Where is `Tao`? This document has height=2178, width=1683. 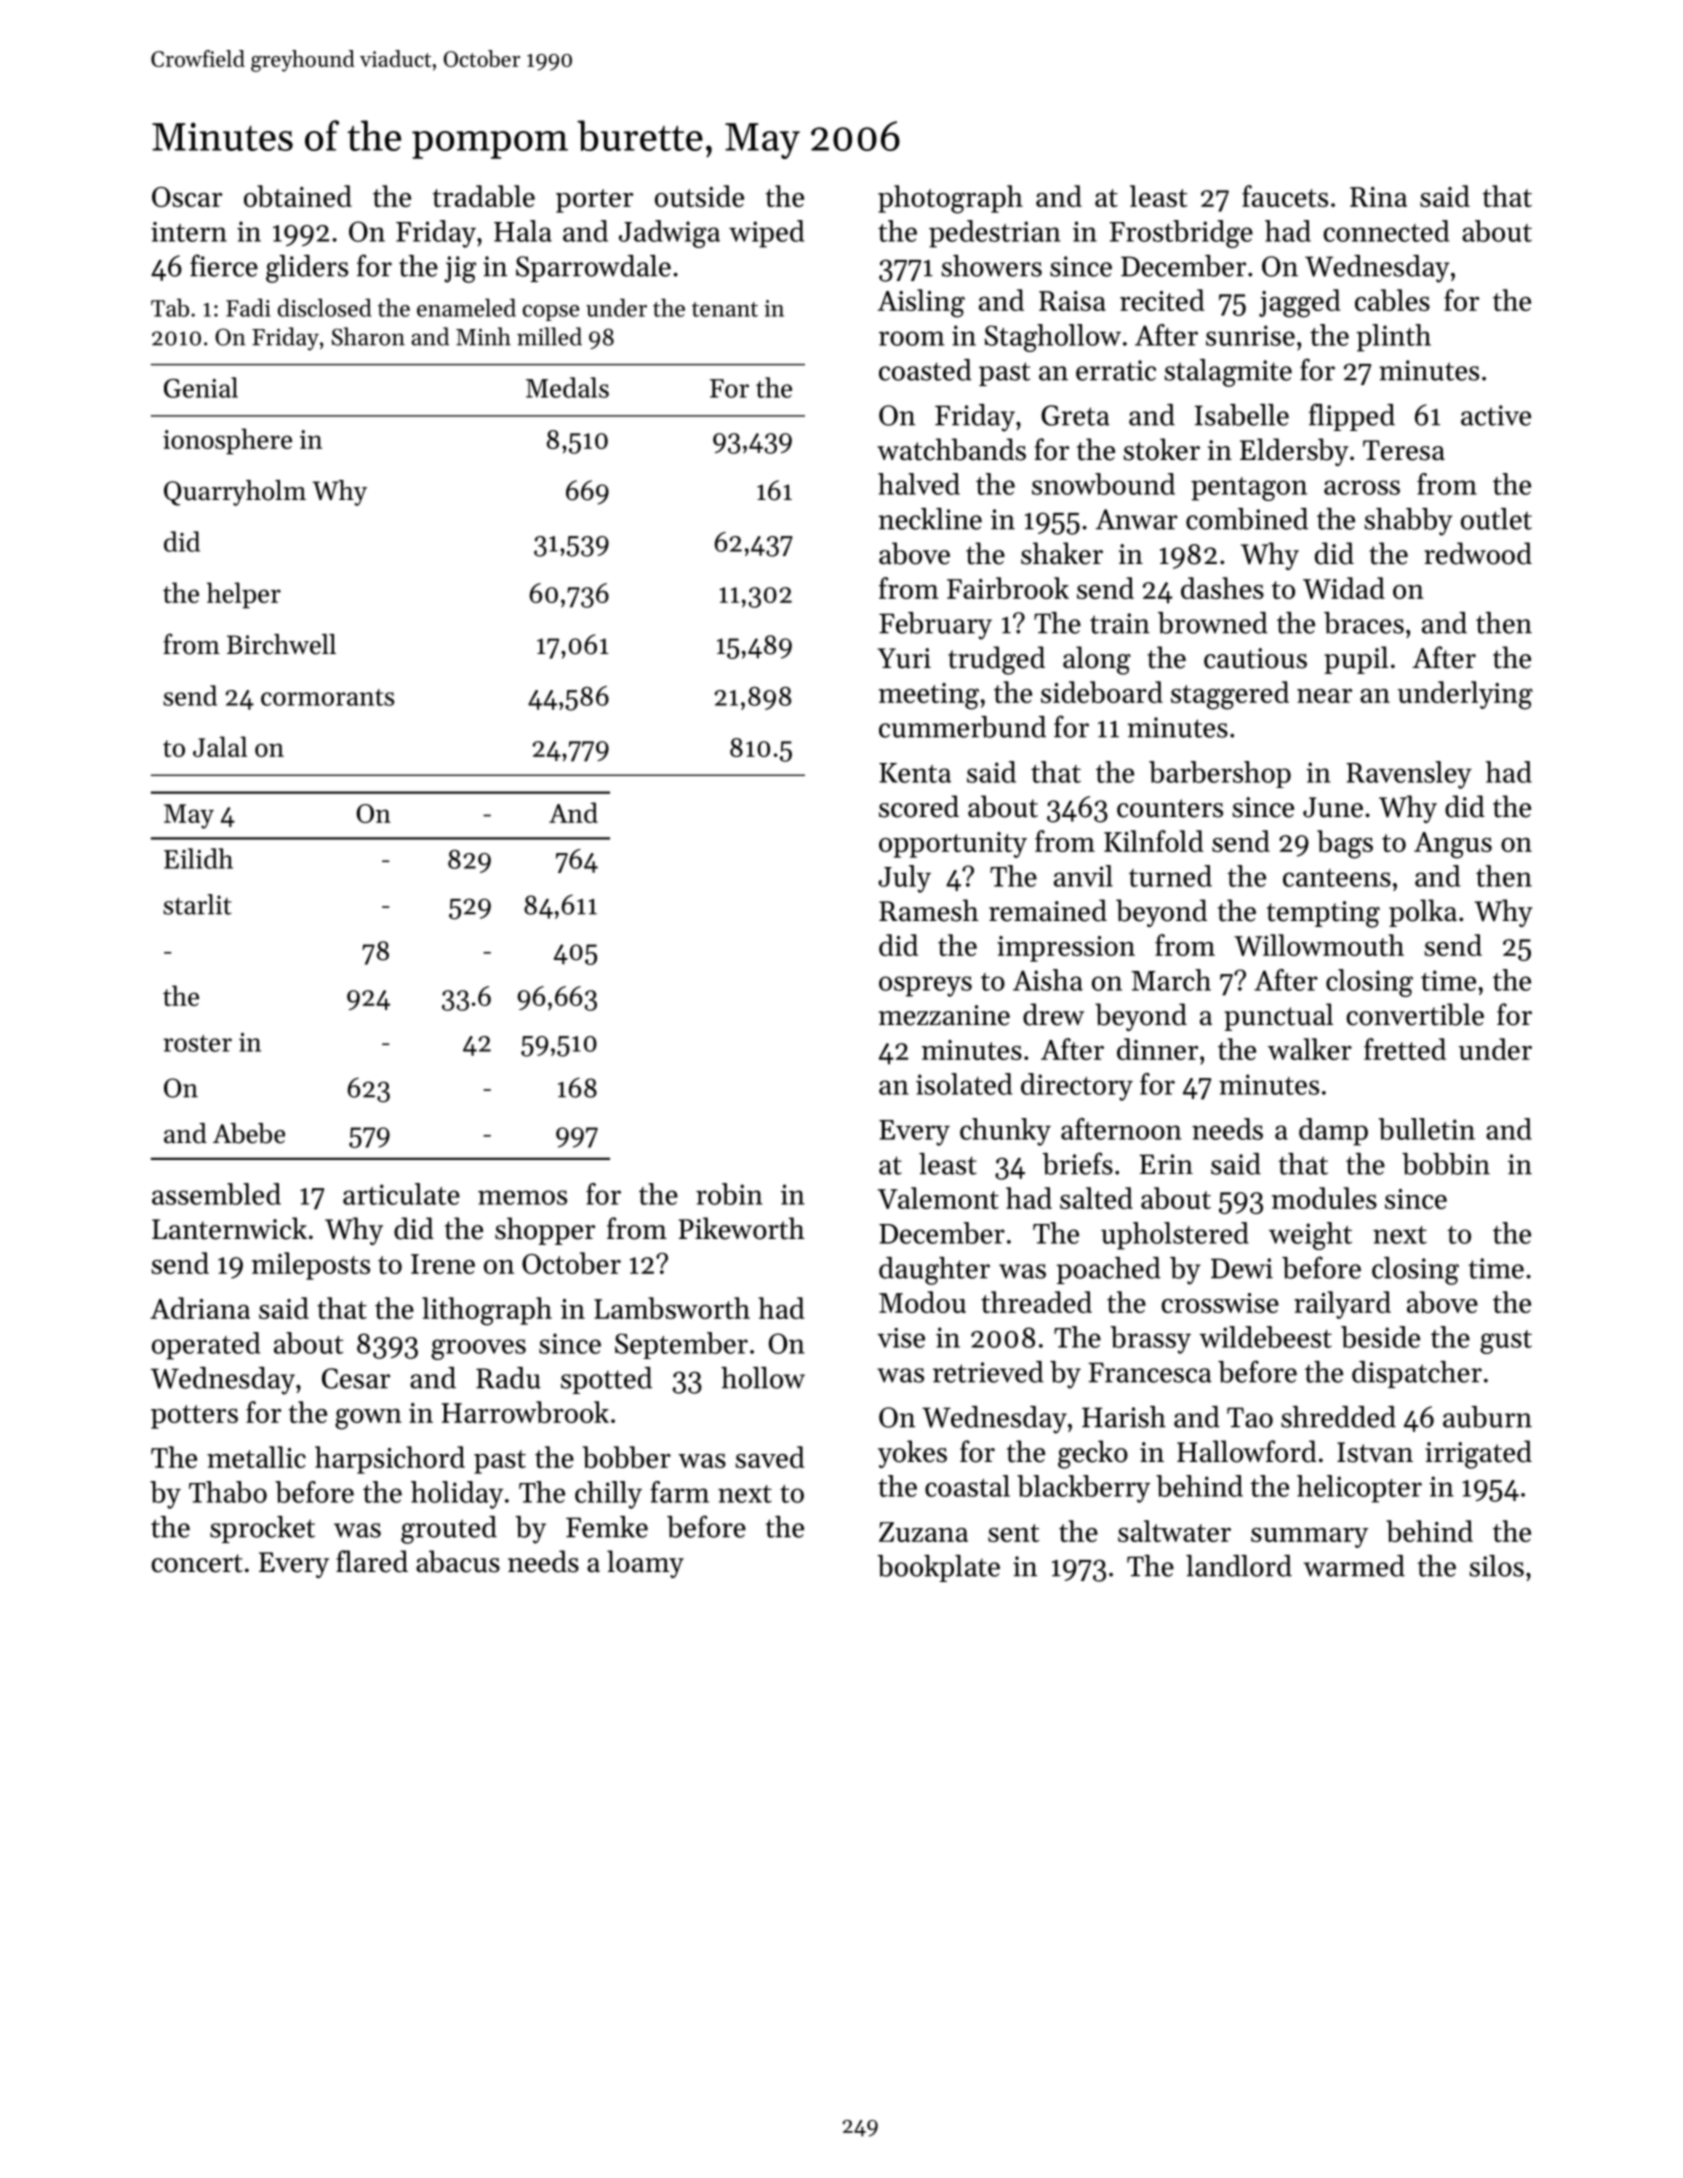
Tao is located at coordinates (1250, 1417).
